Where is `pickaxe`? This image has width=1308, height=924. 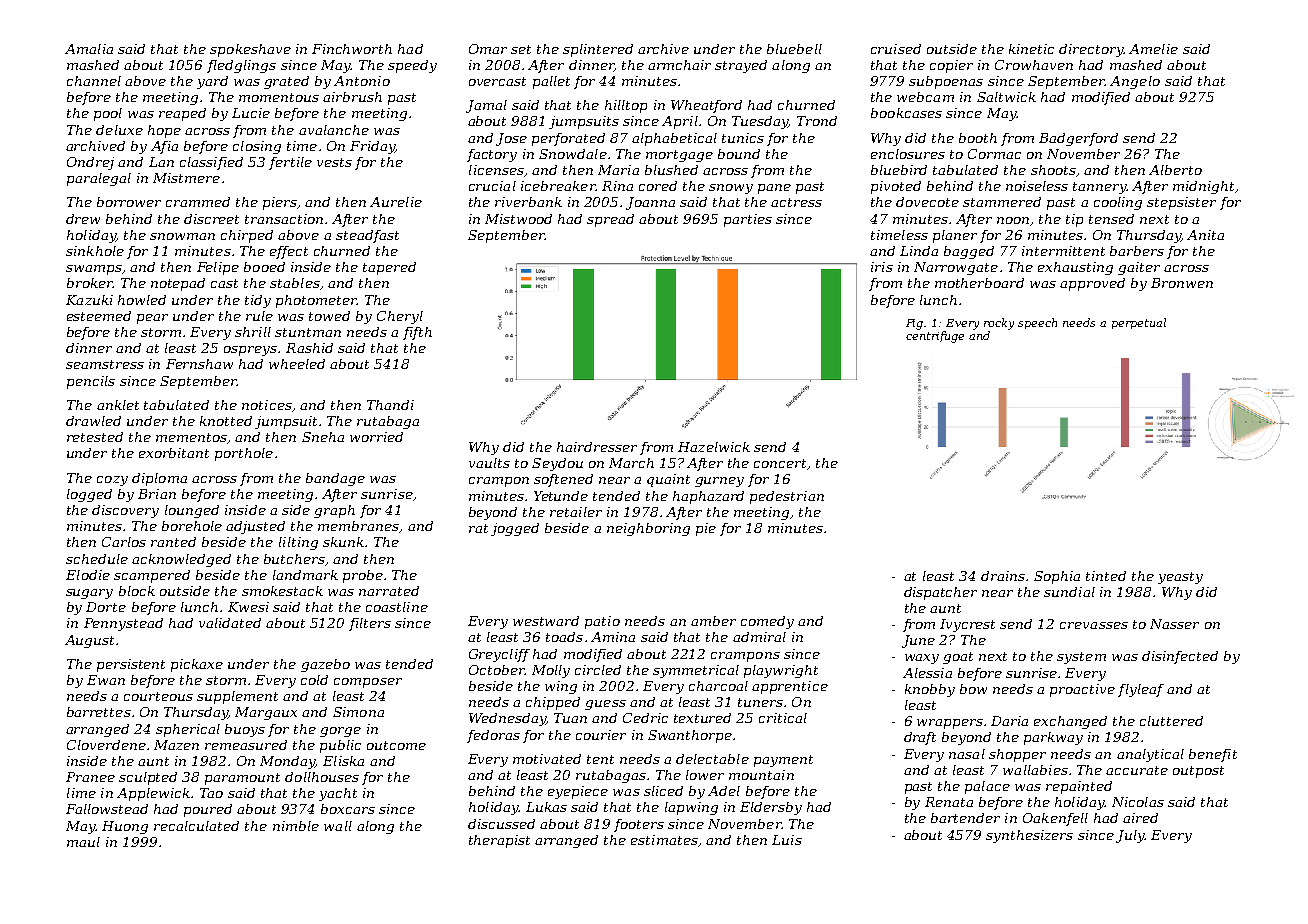 pickaxe is located at coordinates (197, 665).
